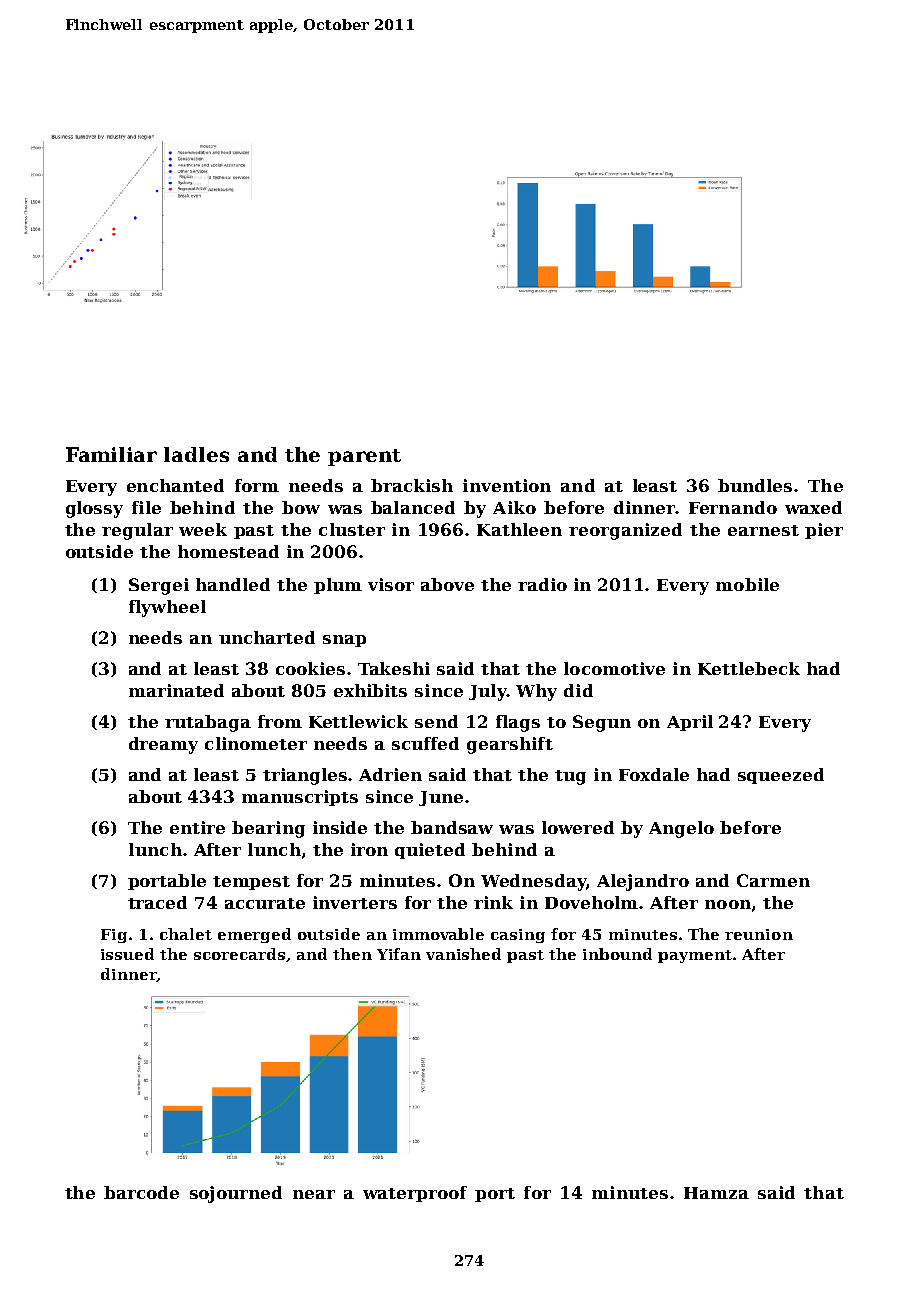 The height and width of the document is (1316, 908). Describe the element at coordinates (127, 954) in the document. I see `issued` at that location.
